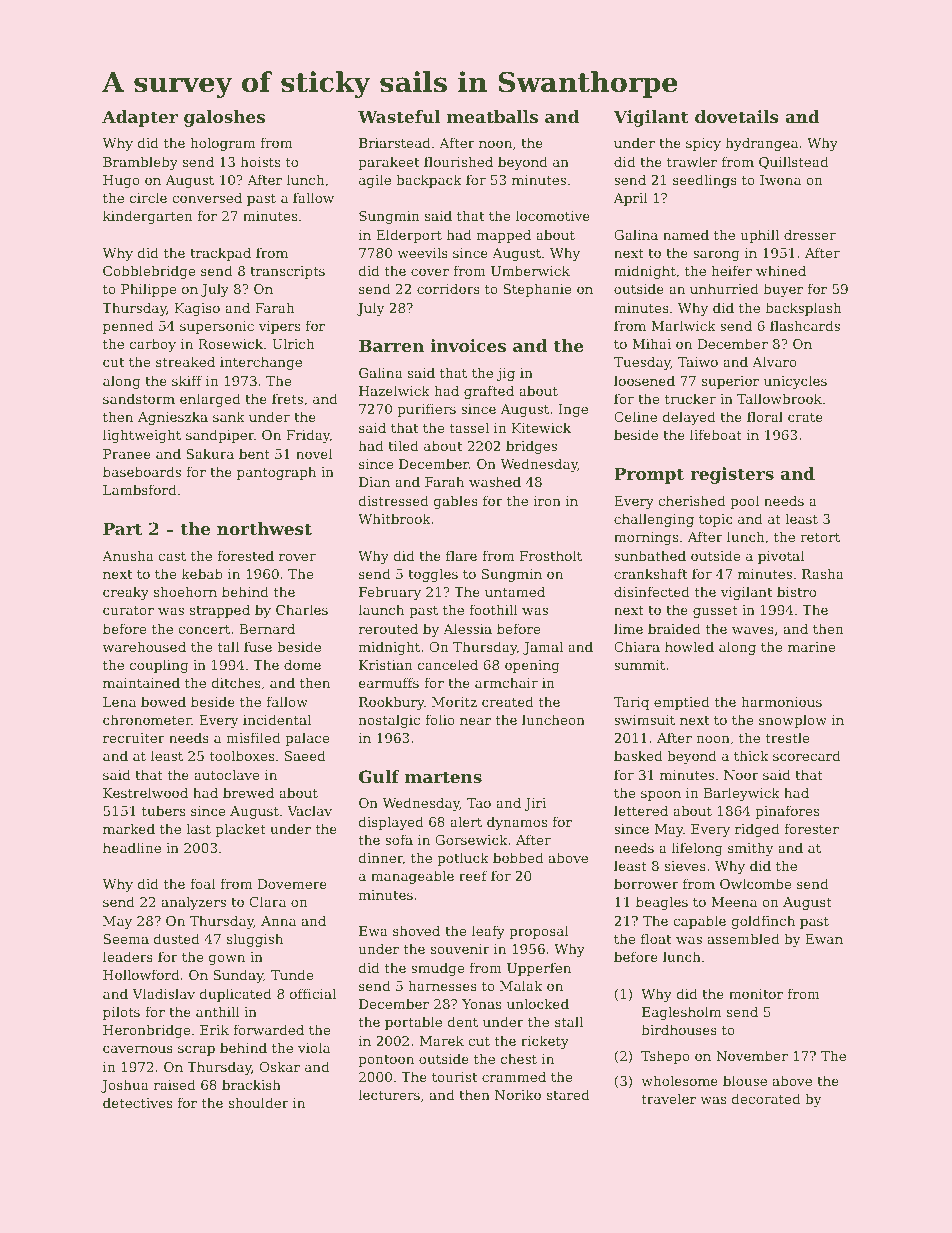 Image resolution: width=952 pixels, height=1233 pixels. What do you see at coordinates (810, 234) in the image?
I see `dresser` at bounding box center [810, 234].
